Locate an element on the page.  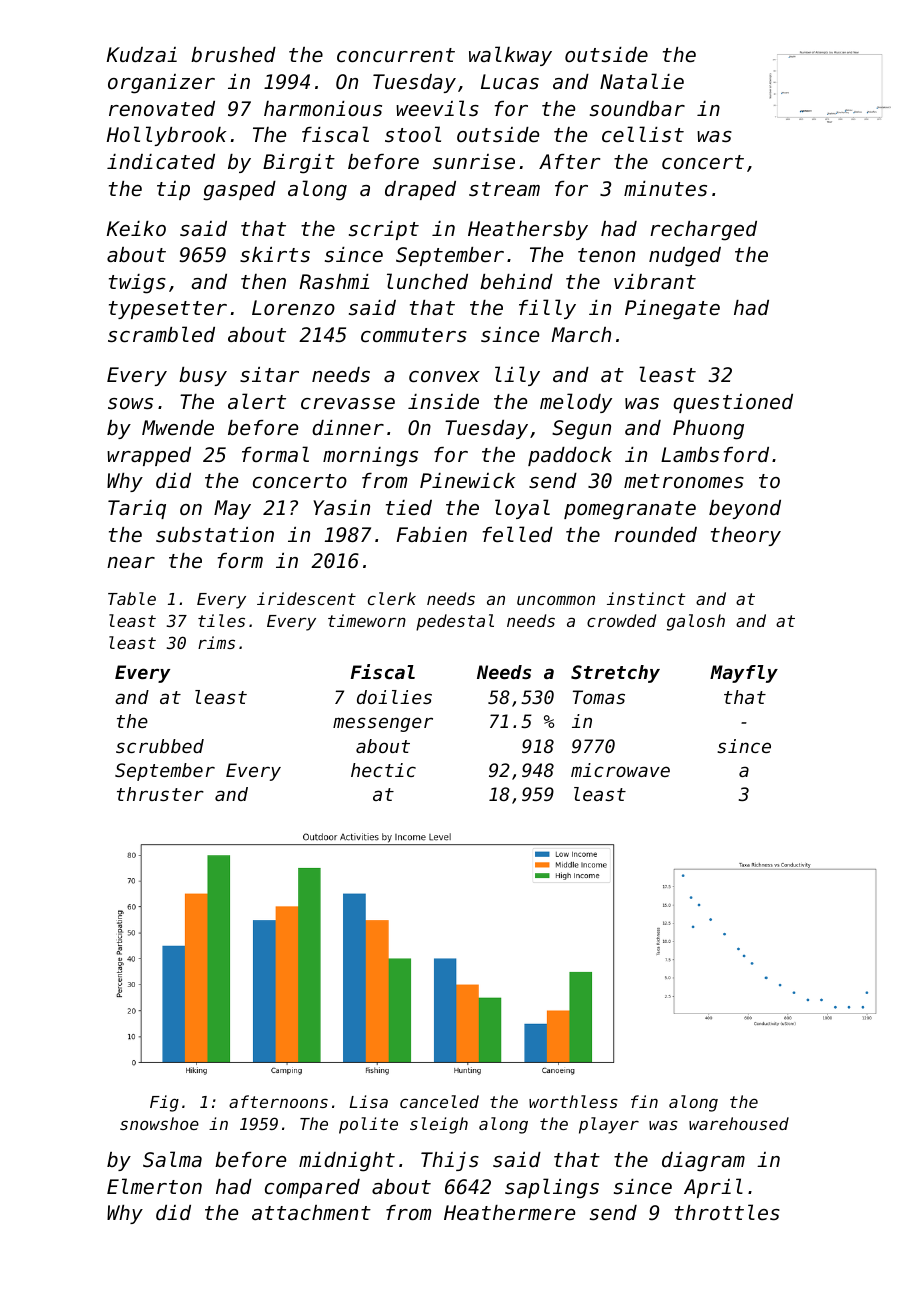
microwave is located at coordinates (620, 770).
